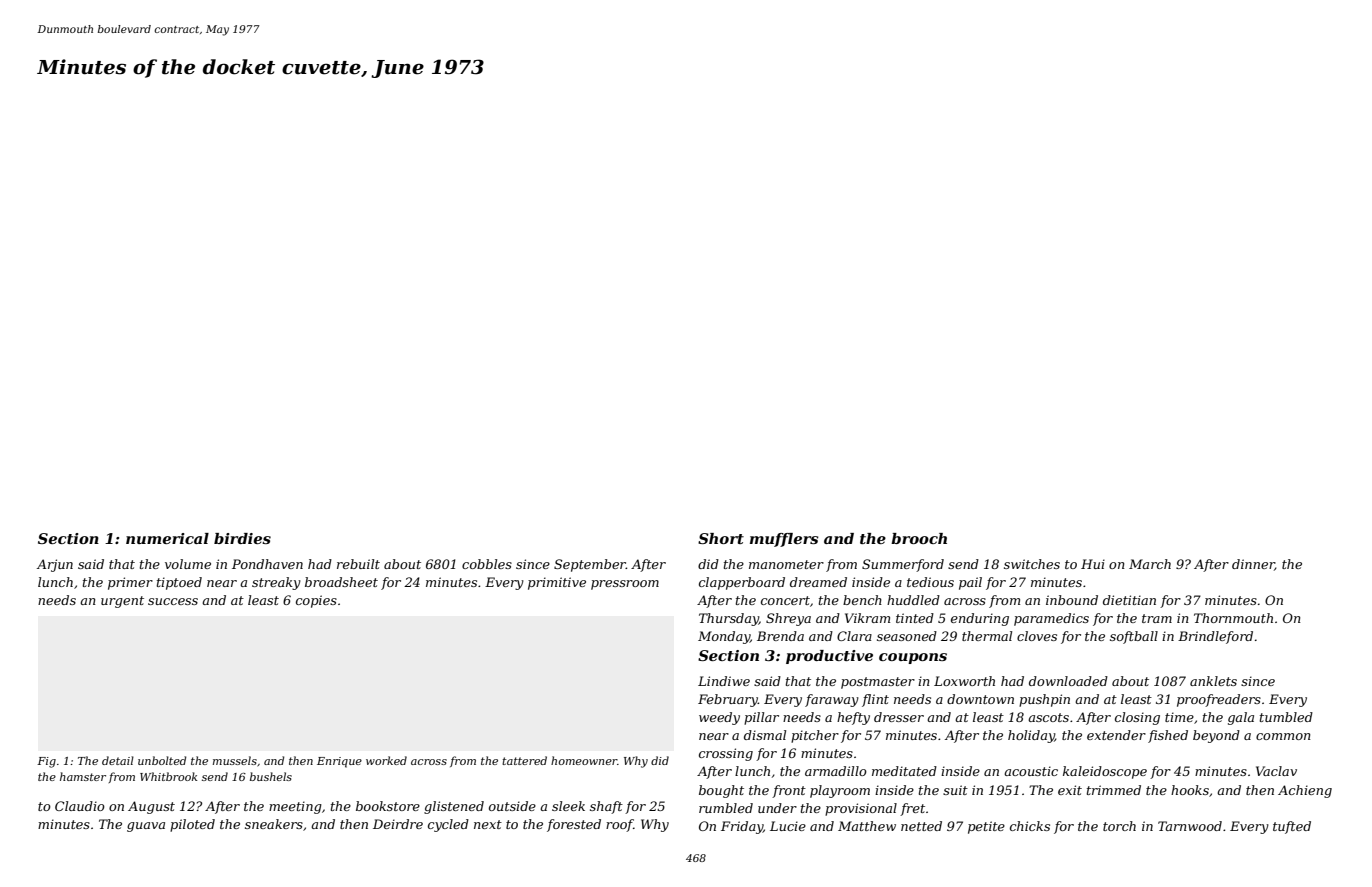 The height and width of the screenshot is (887, 1372). I want to click on weedy, so click(719, 718).
